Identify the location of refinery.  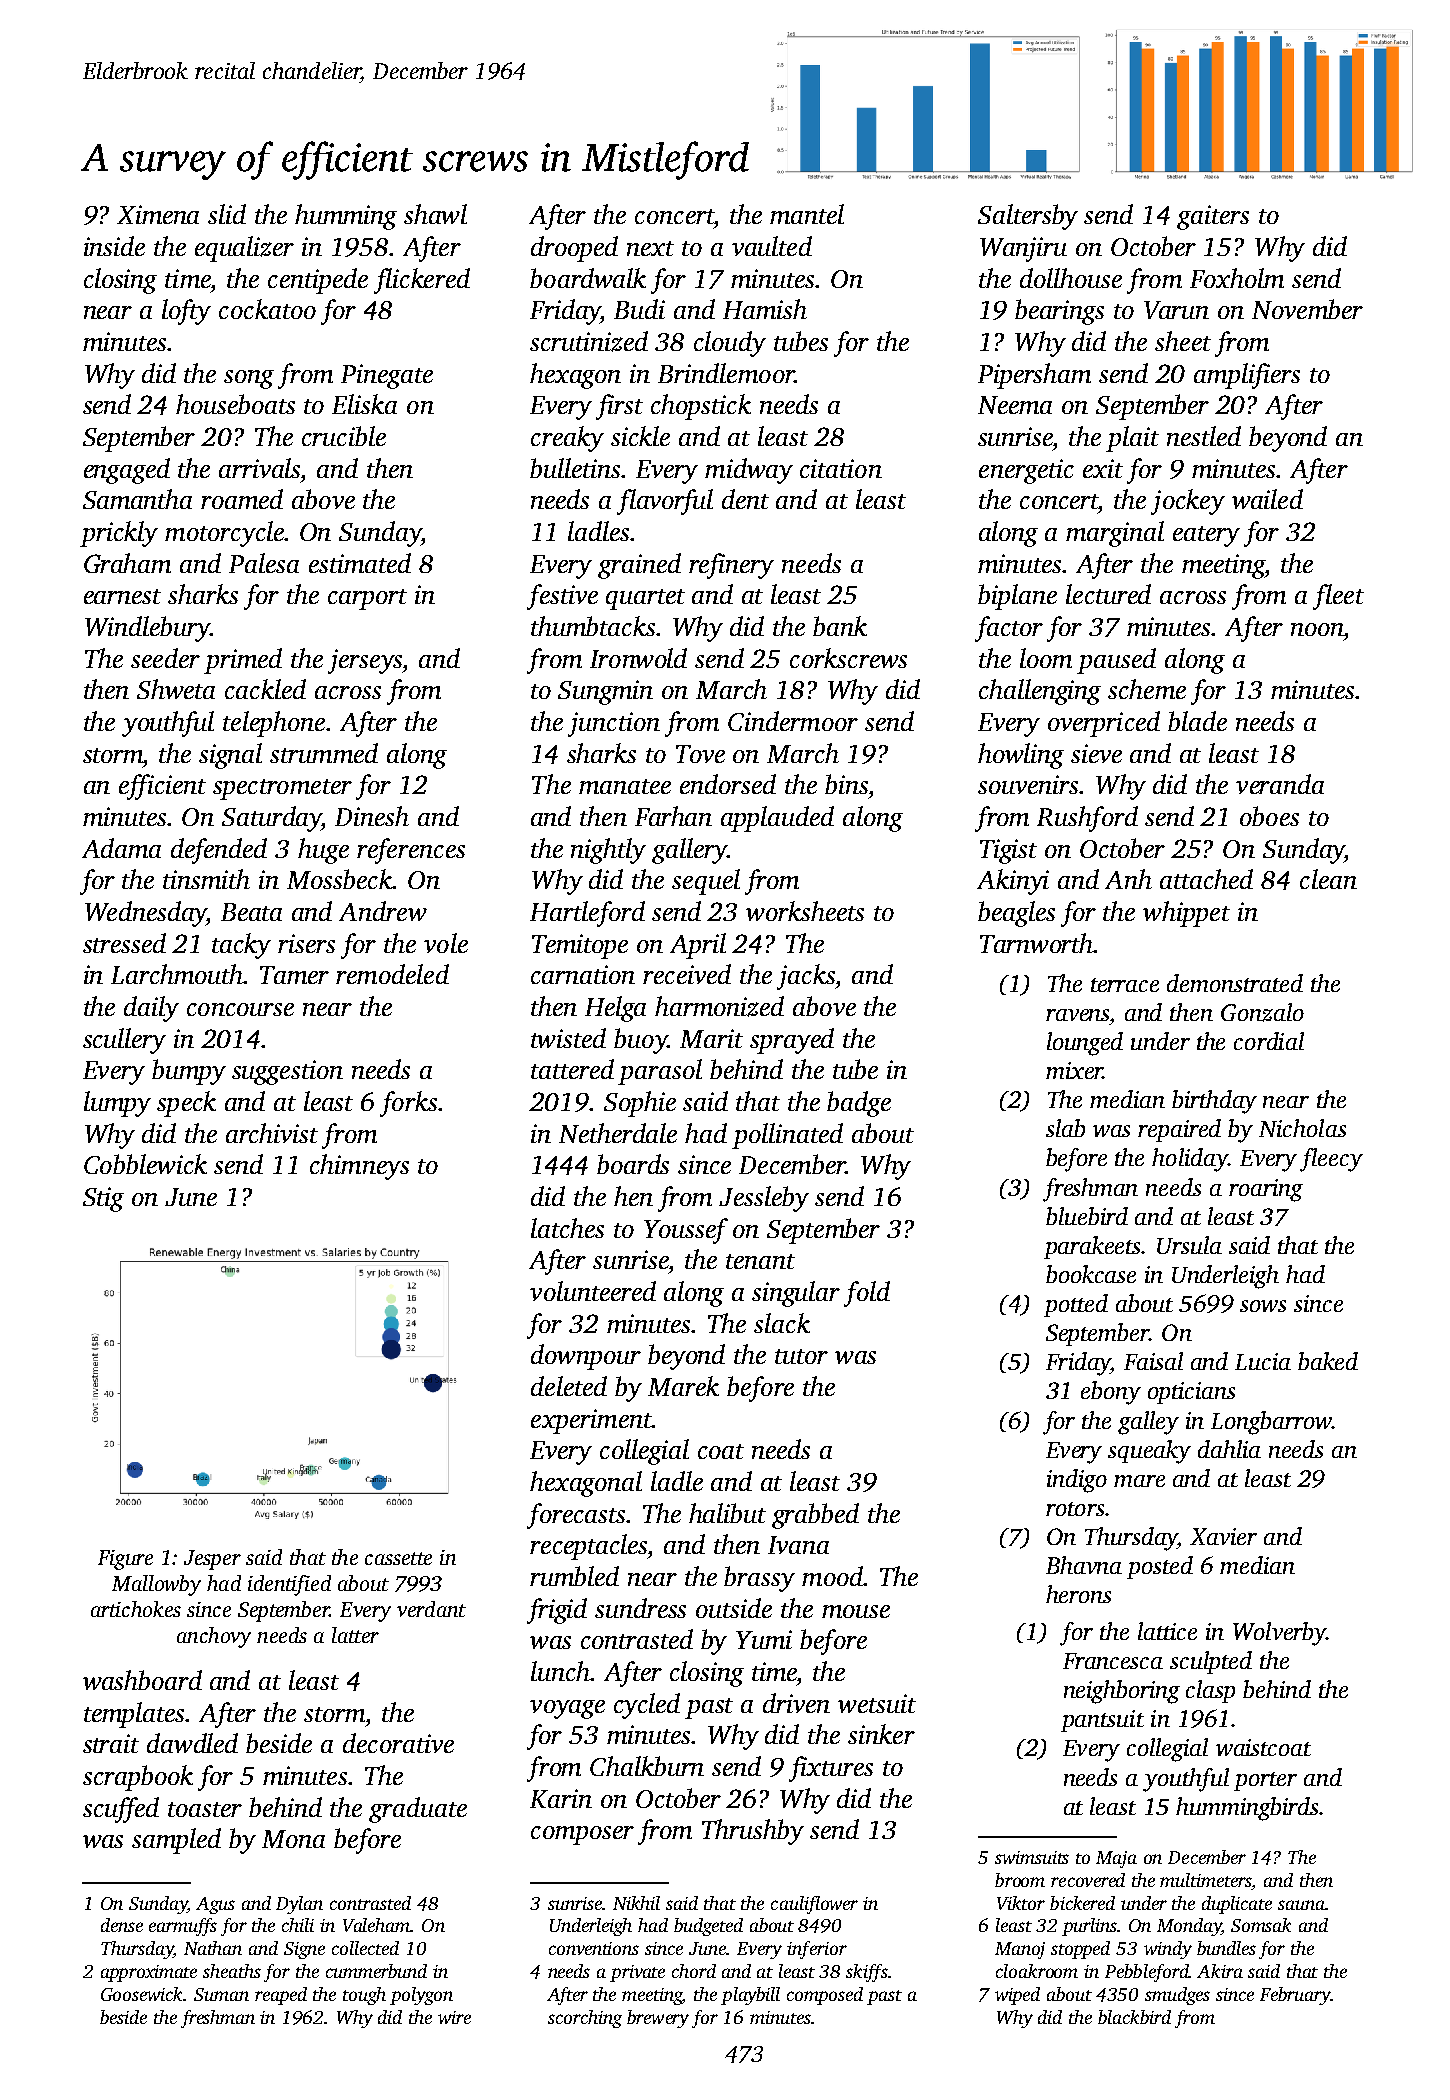
(731, 566).
